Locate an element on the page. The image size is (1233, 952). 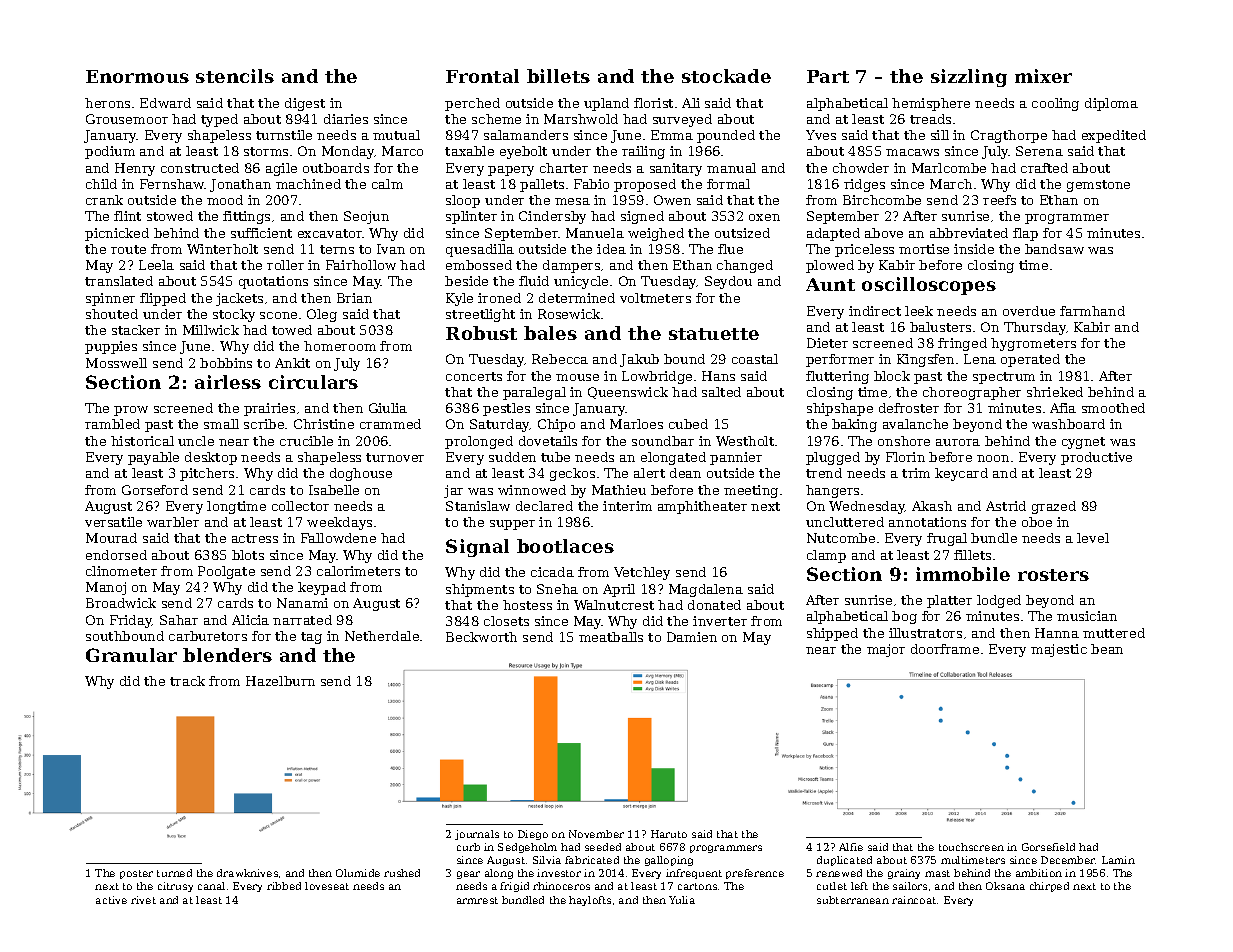
spinner is located at coordinates (110, 299).
